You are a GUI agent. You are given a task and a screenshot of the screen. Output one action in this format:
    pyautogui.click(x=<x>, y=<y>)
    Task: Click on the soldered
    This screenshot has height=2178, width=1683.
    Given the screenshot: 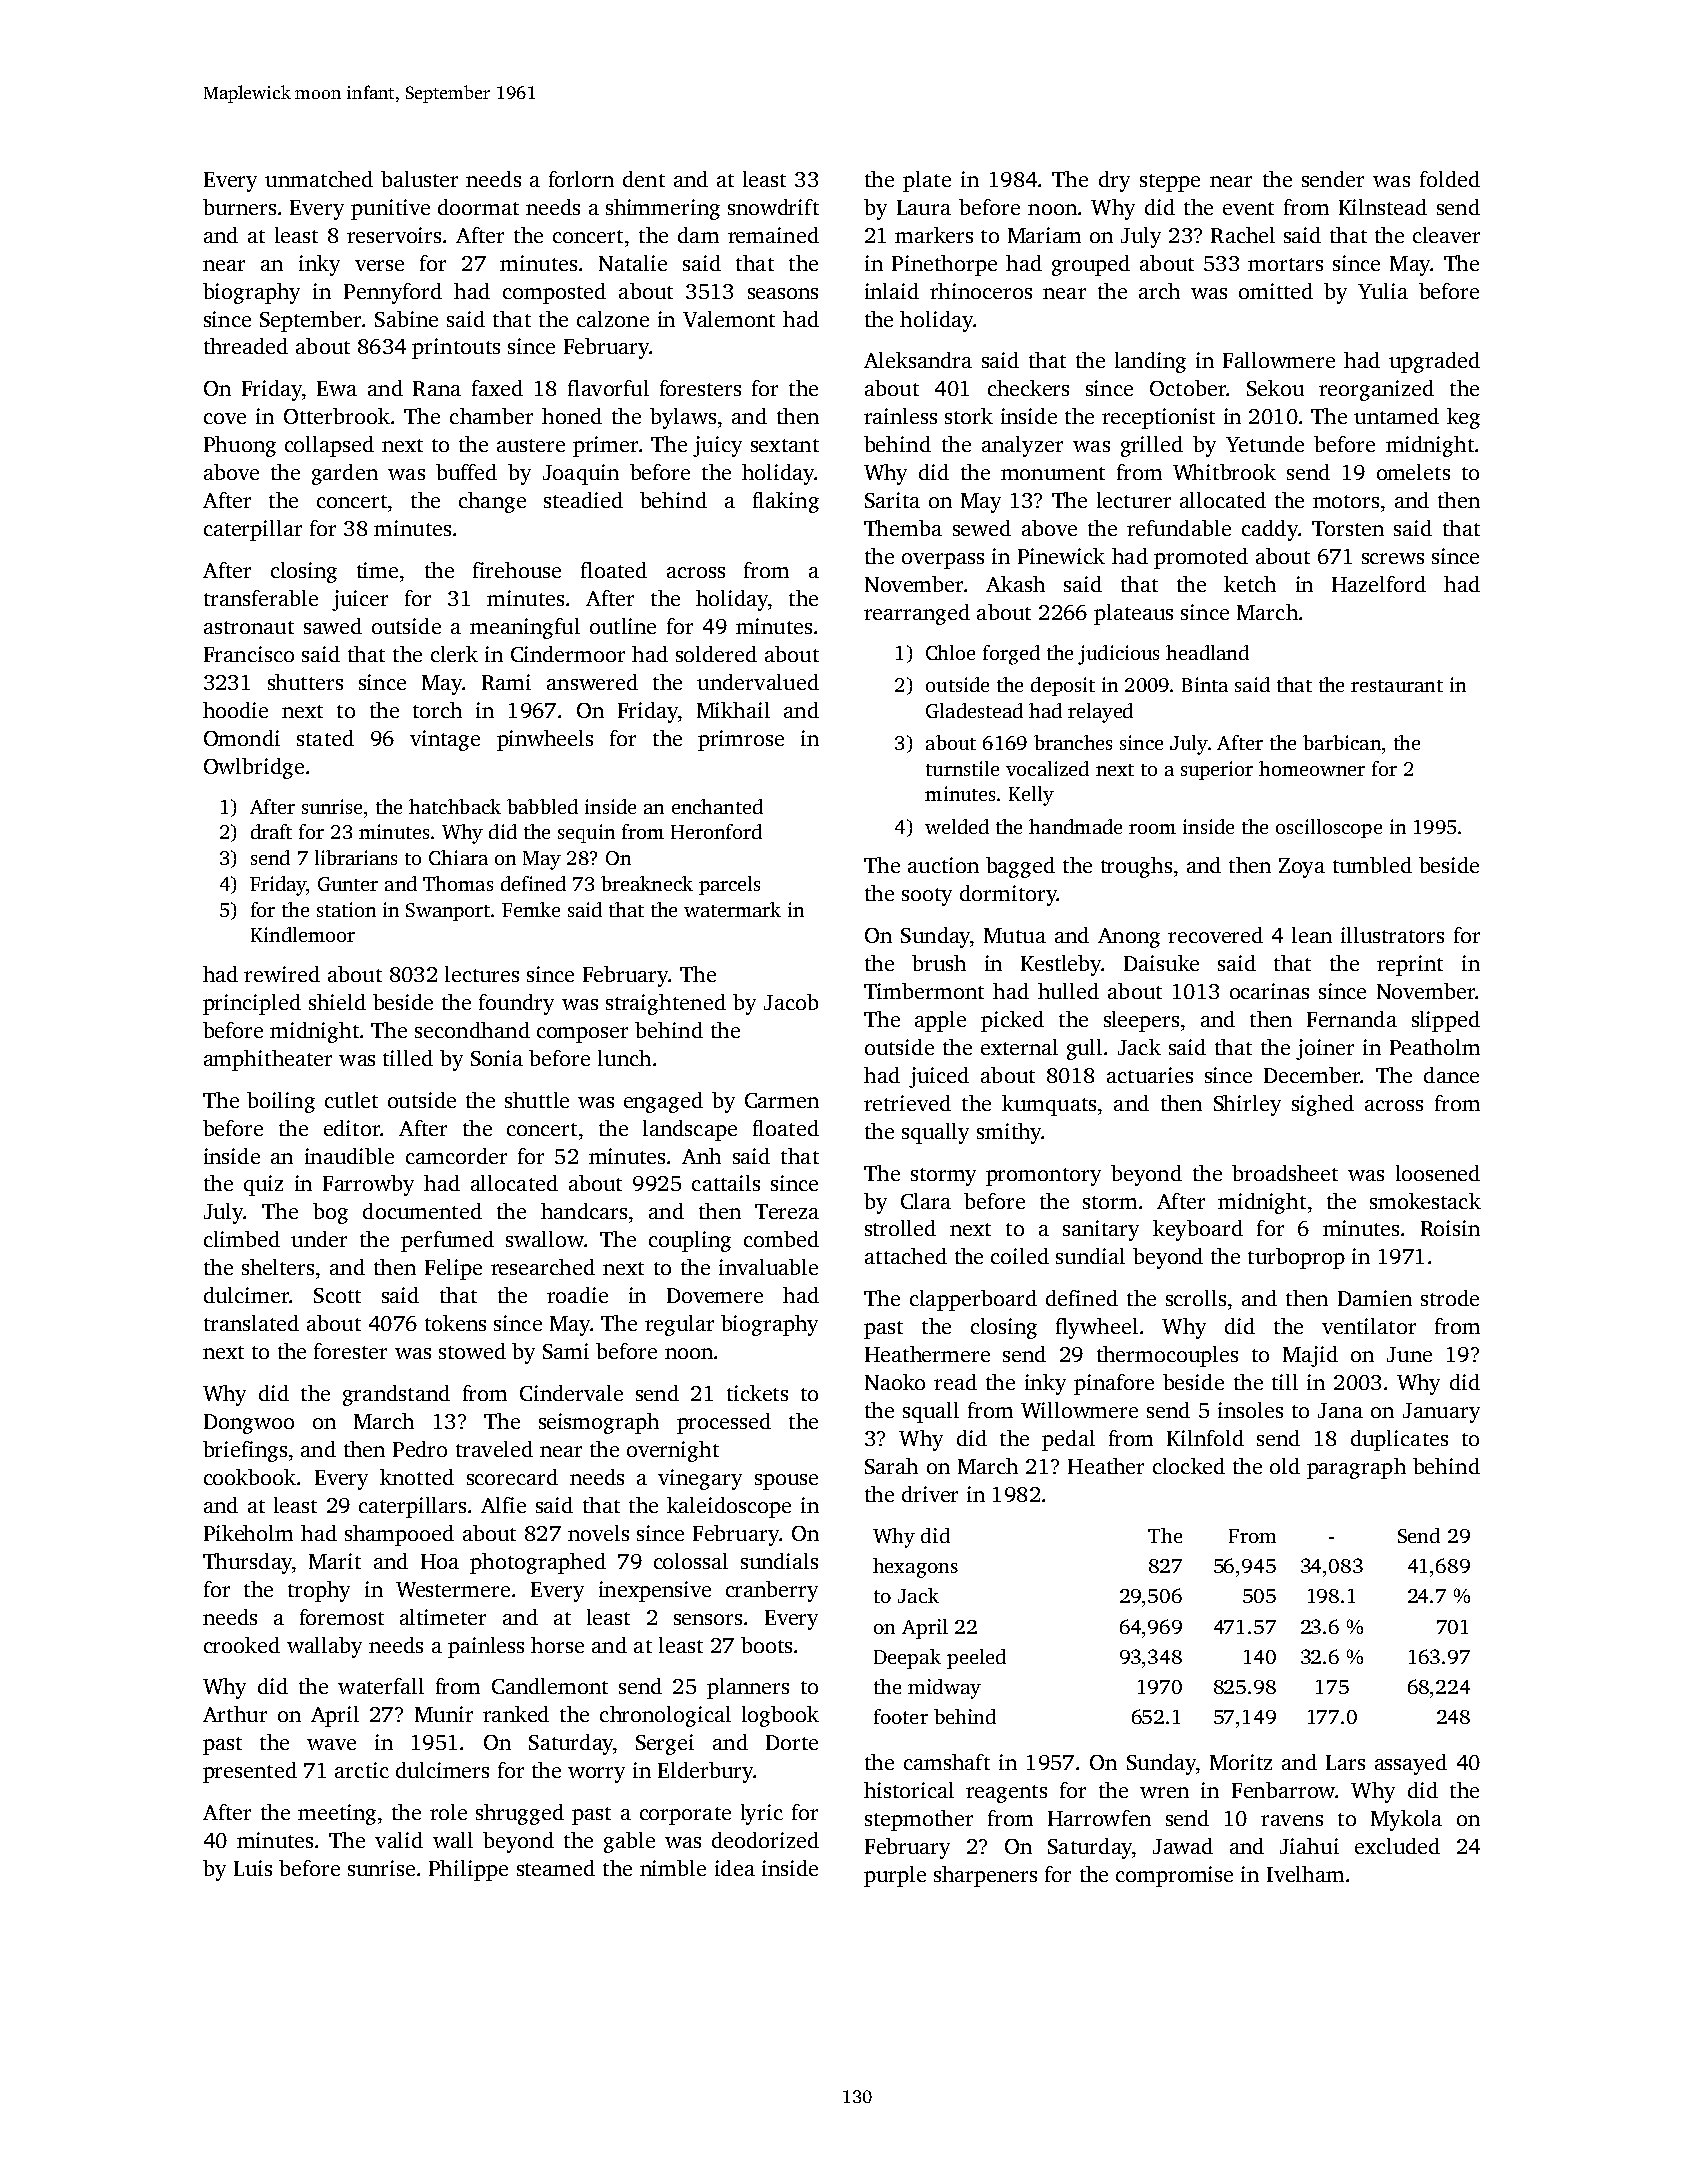 What is the action you would take?
    pyautogui.click(x=716, y=654)
